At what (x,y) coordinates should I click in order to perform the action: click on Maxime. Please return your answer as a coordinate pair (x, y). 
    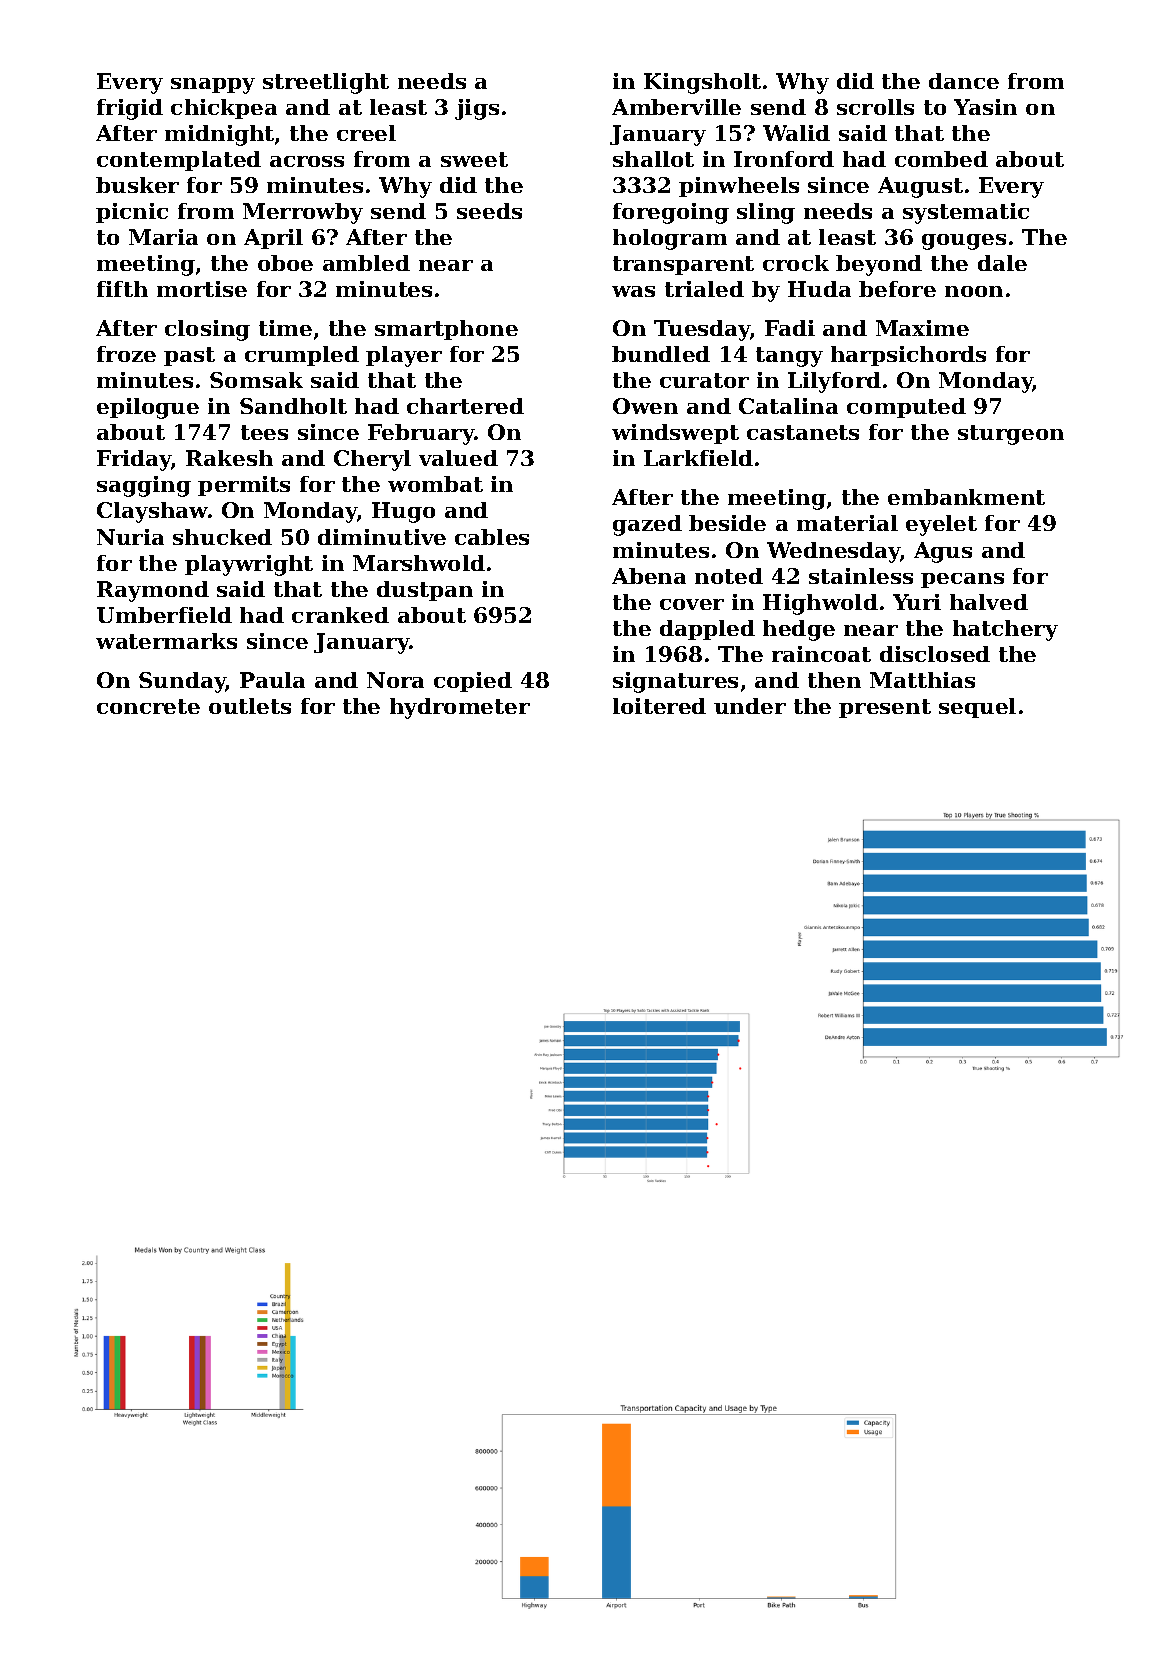
    Looking at the image, I should click on (922, 328).
